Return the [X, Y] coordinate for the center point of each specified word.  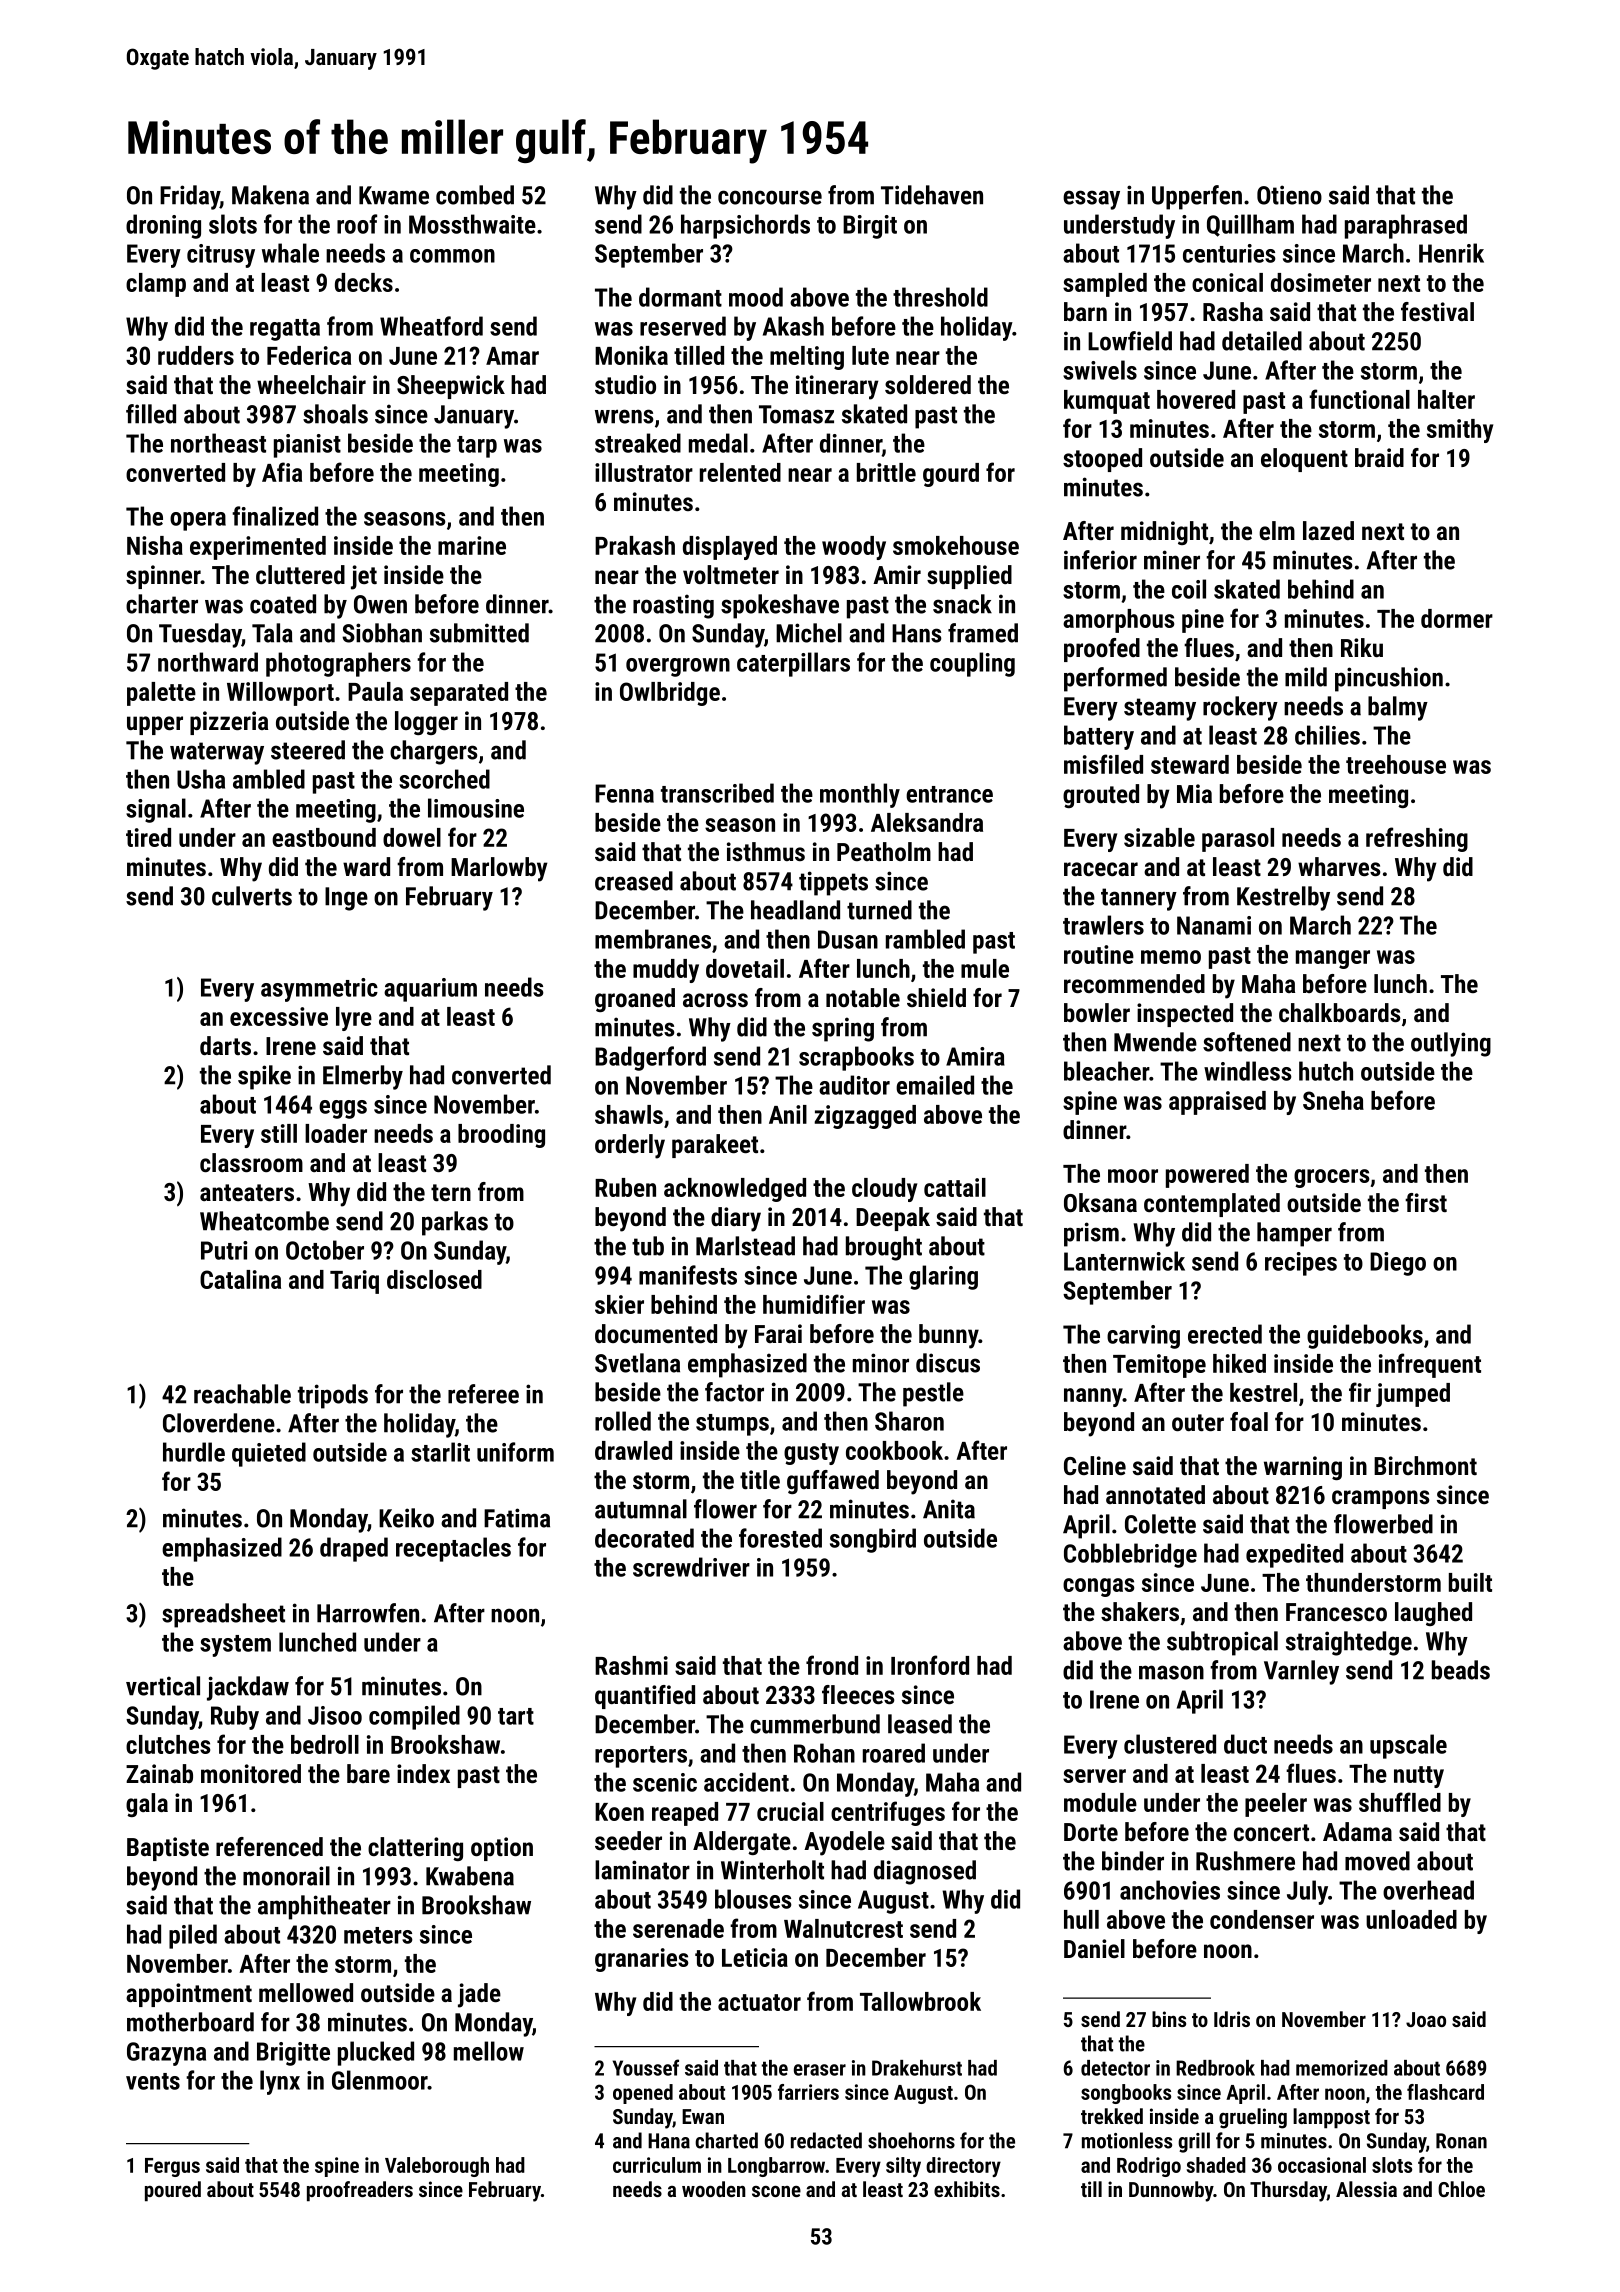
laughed [1433, 1614]
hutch [1326, 1071]
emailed [935, 1085]
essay [1091, 200]
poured [173, 2191]
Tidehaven [932, 195]
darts [225, 1045]
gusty [811, 1454]
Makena [270, 195]
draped [354, 1549]
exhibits [967, 2189]
